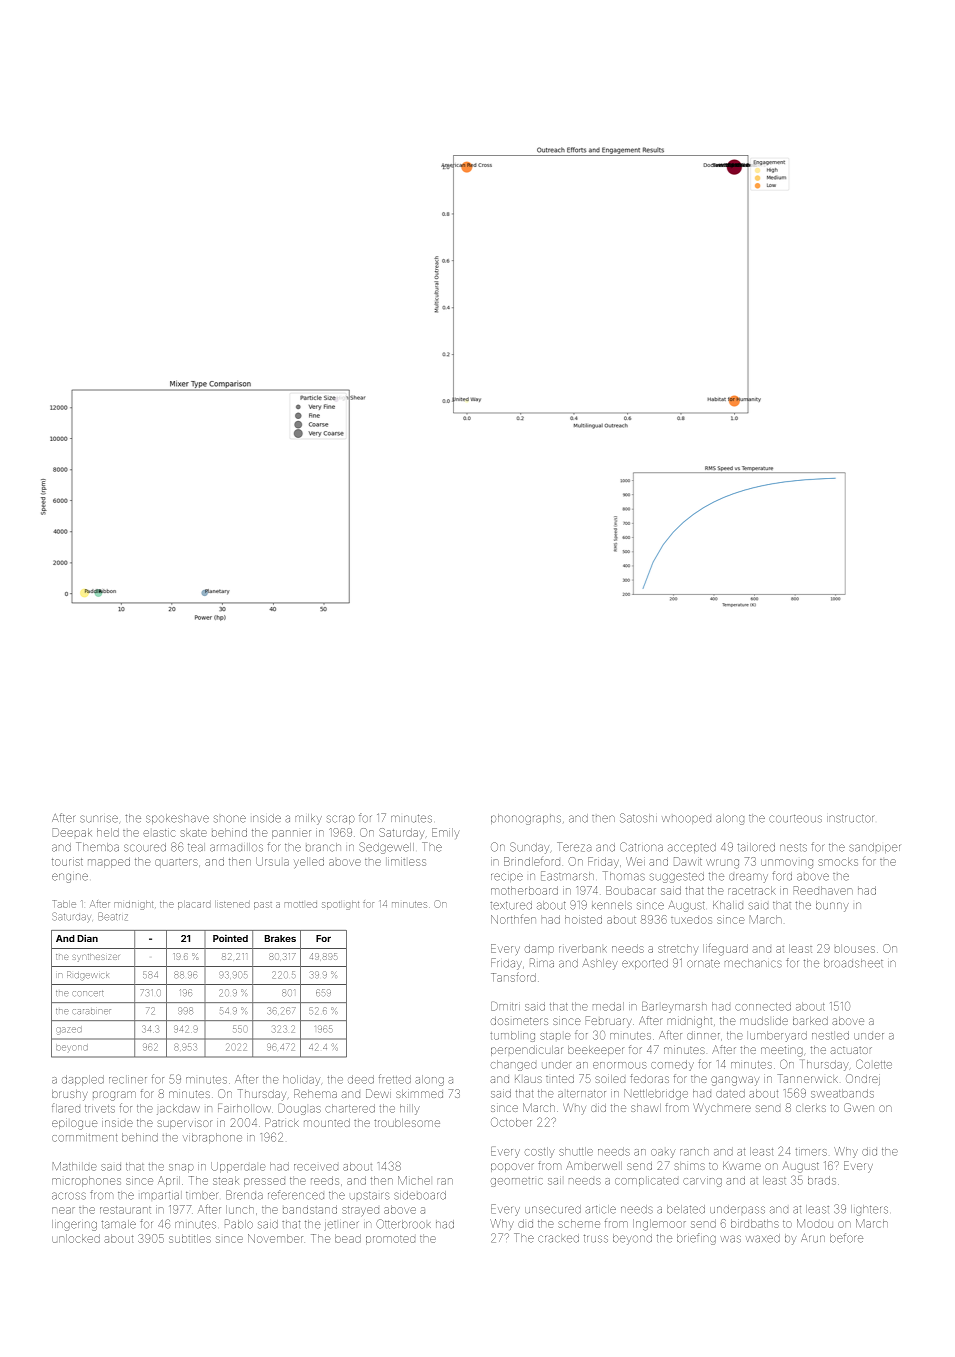 The height and width of the screenshot is (1357, 955). I want to click on promoted, so click(390, 1240).
